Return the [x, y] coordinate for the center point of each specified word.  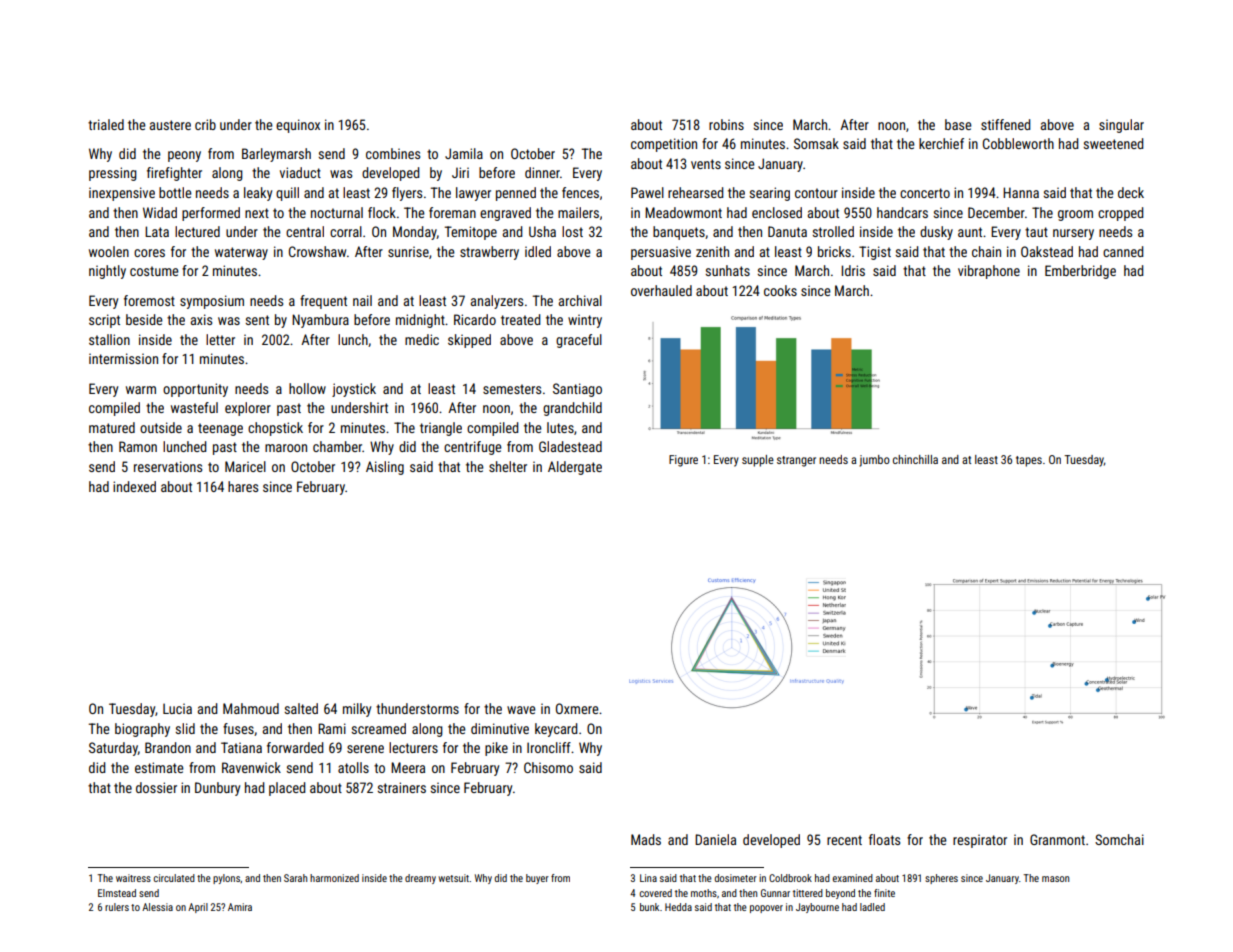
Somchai [1119, 839]
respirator [980, 841]
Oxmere [577, 708]
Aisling [385, 468]
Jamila [464, 153]
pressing [113, 174]
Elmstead [117, 893]
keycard [556, 730]
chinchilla [915, 459]
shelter [508, 466]
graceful [579, 341]
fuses [238, 728]
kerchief [941, 143]
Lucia [177, 708]
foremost [149, 300]
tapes [1029, 461]
